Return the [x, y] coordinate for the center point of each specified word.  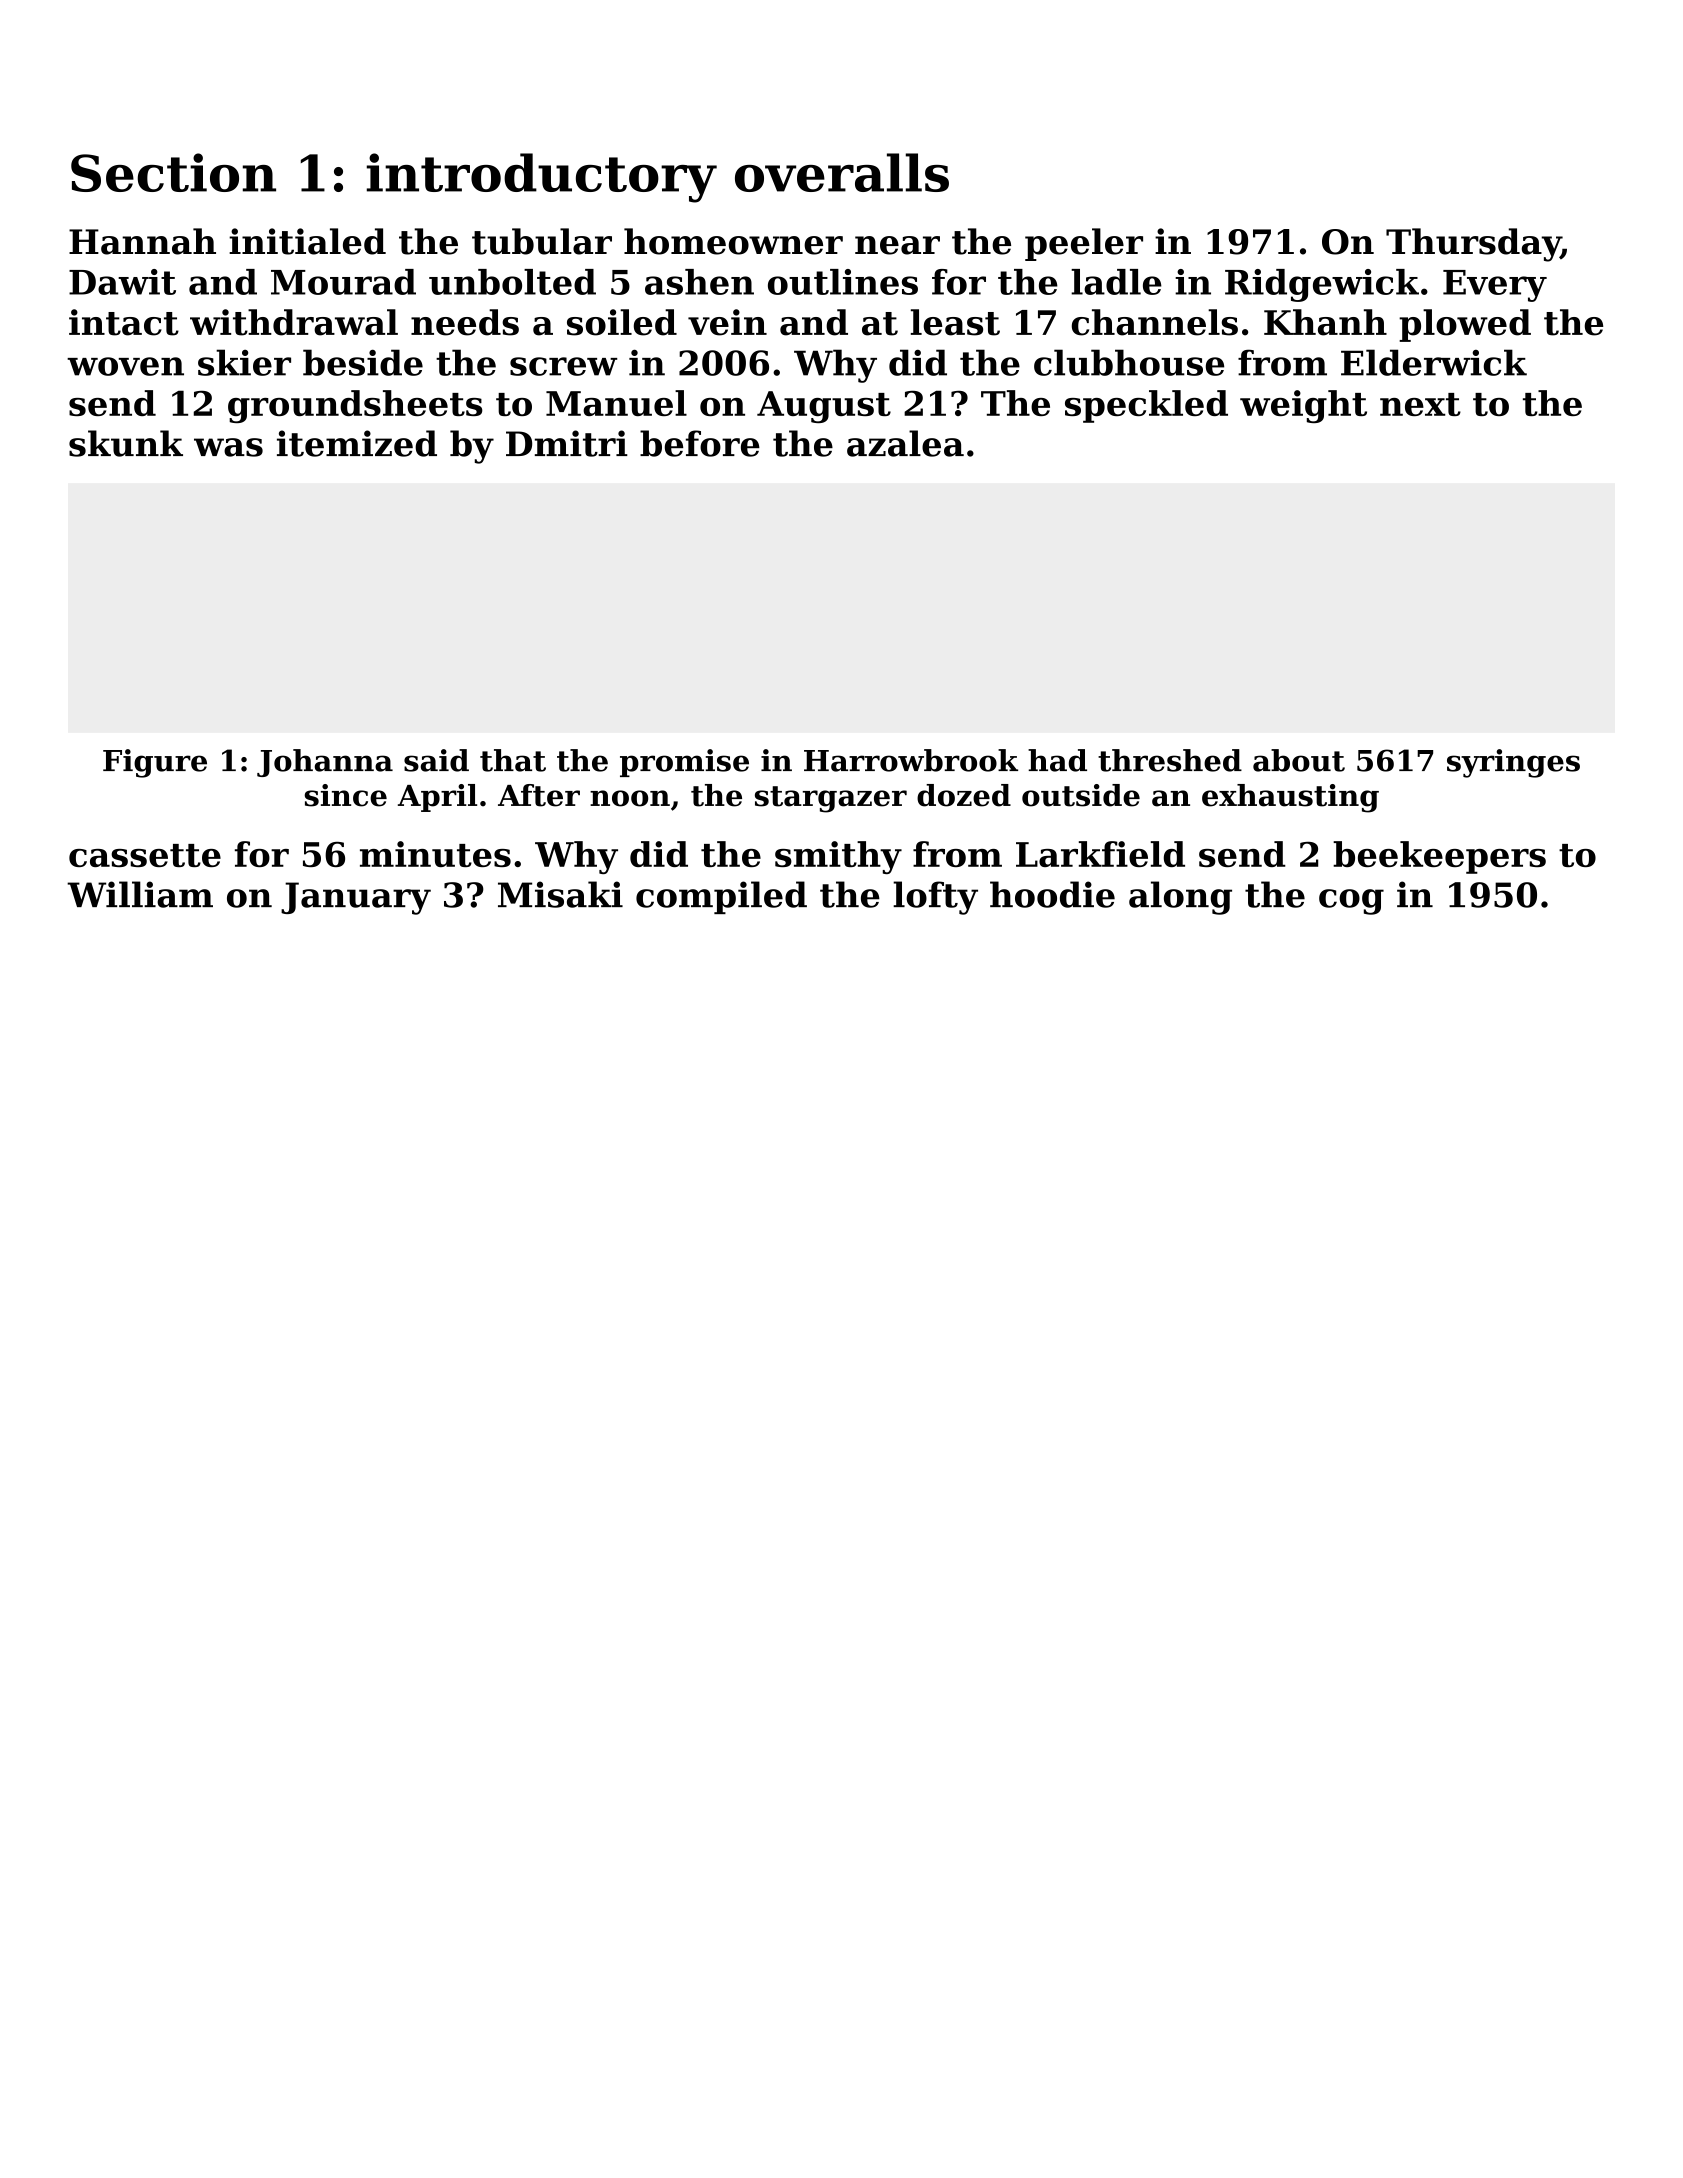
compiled [721, 897]
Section [173, 172]
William [140, 894]
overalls [842, 172]
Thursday [1473, 245]
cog [1351, 902]
